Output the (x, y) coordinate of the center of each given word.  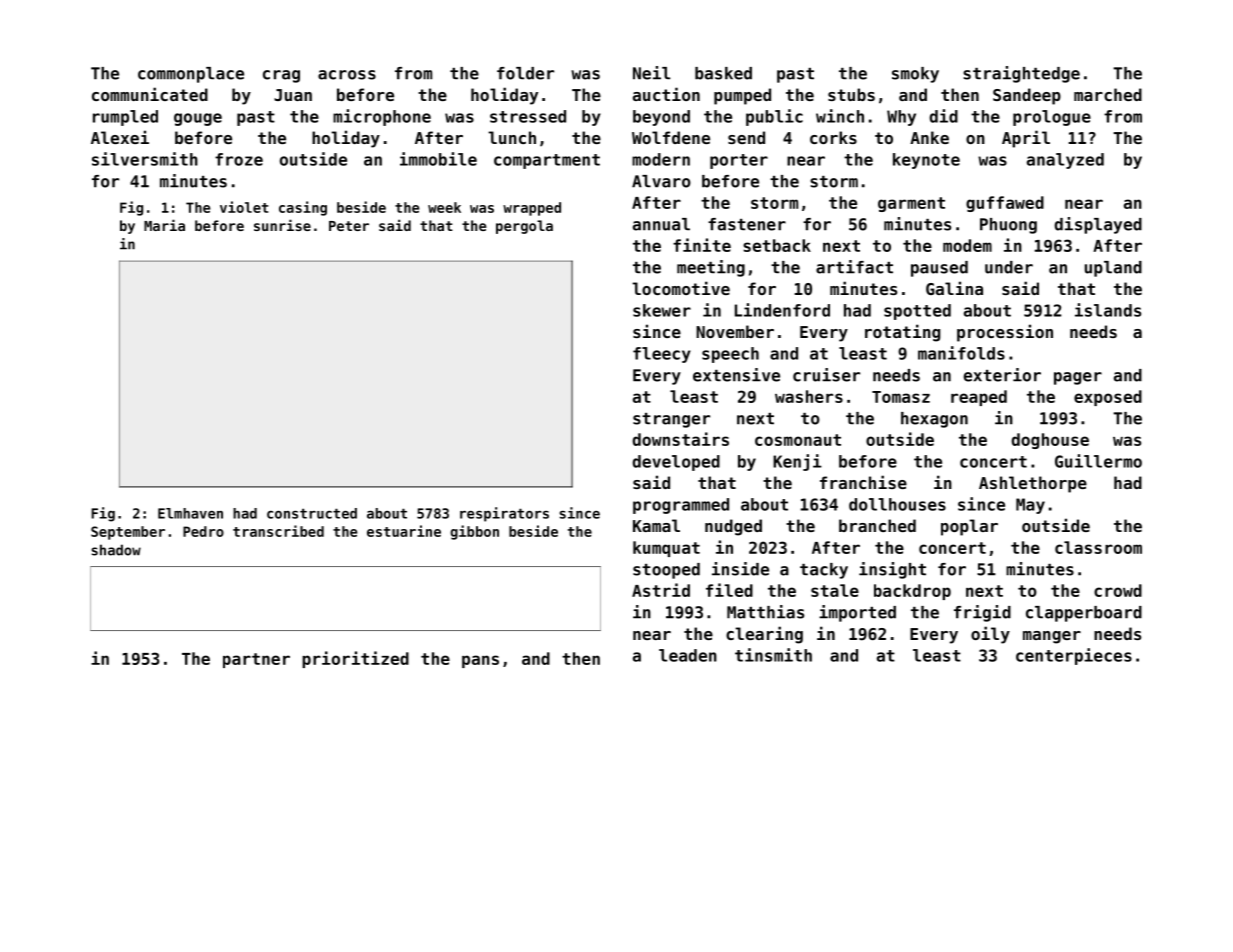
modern (661, 159)
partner (256, 660)
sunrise (282, 225)
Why (901, 118)
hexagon (934, 420)
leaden (688, 655)
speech (730, 355)
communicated (150, 94)
